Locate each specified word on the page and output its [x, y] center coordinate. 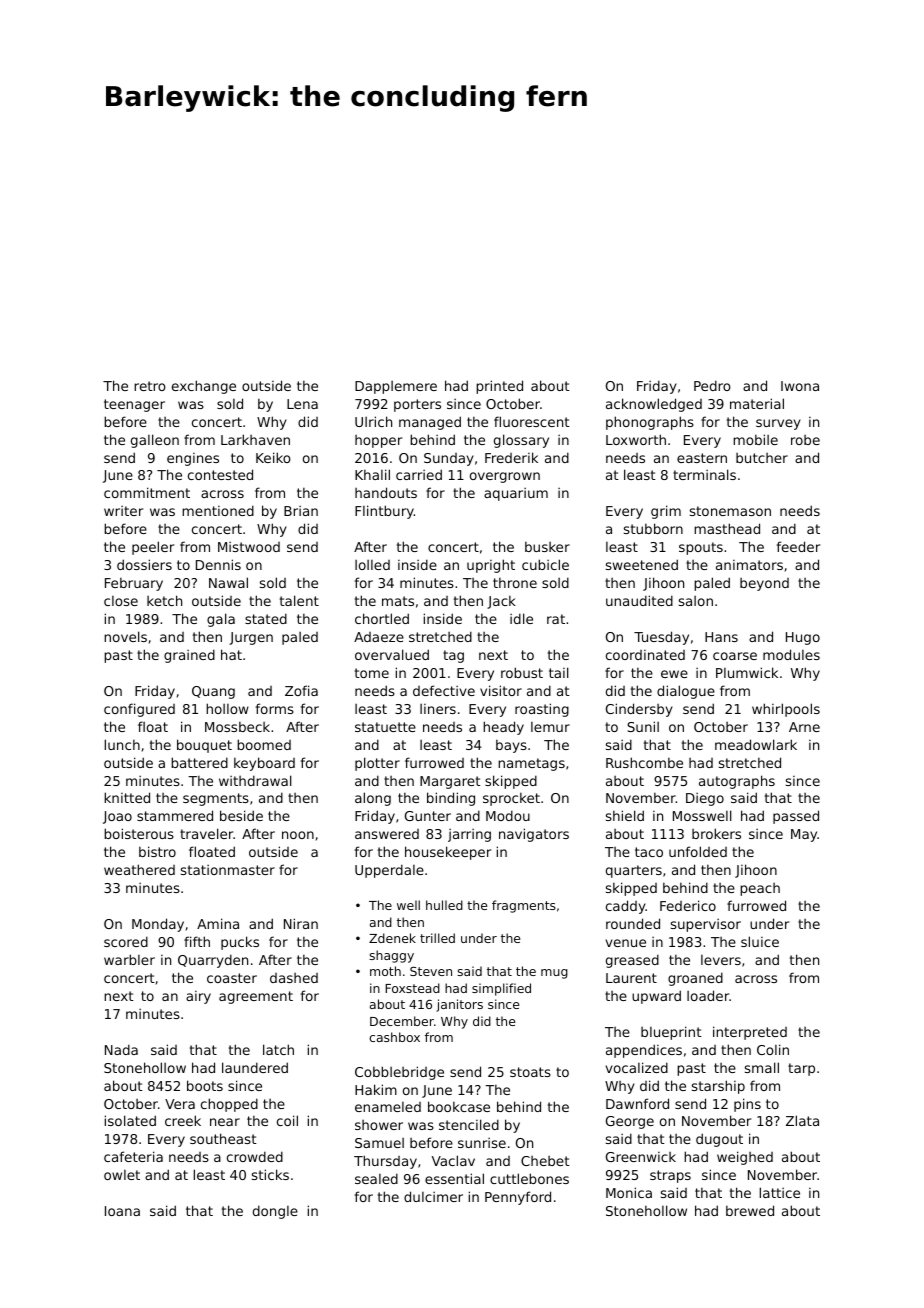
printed [499, 387]
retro [150, 386]
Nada [121, 1049]
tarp [801, 1069]
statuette [385, 727]
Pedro [712, 385]
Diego [705, 799]
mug [554, 974]
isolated [130, 1120]
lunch [122, 744]
